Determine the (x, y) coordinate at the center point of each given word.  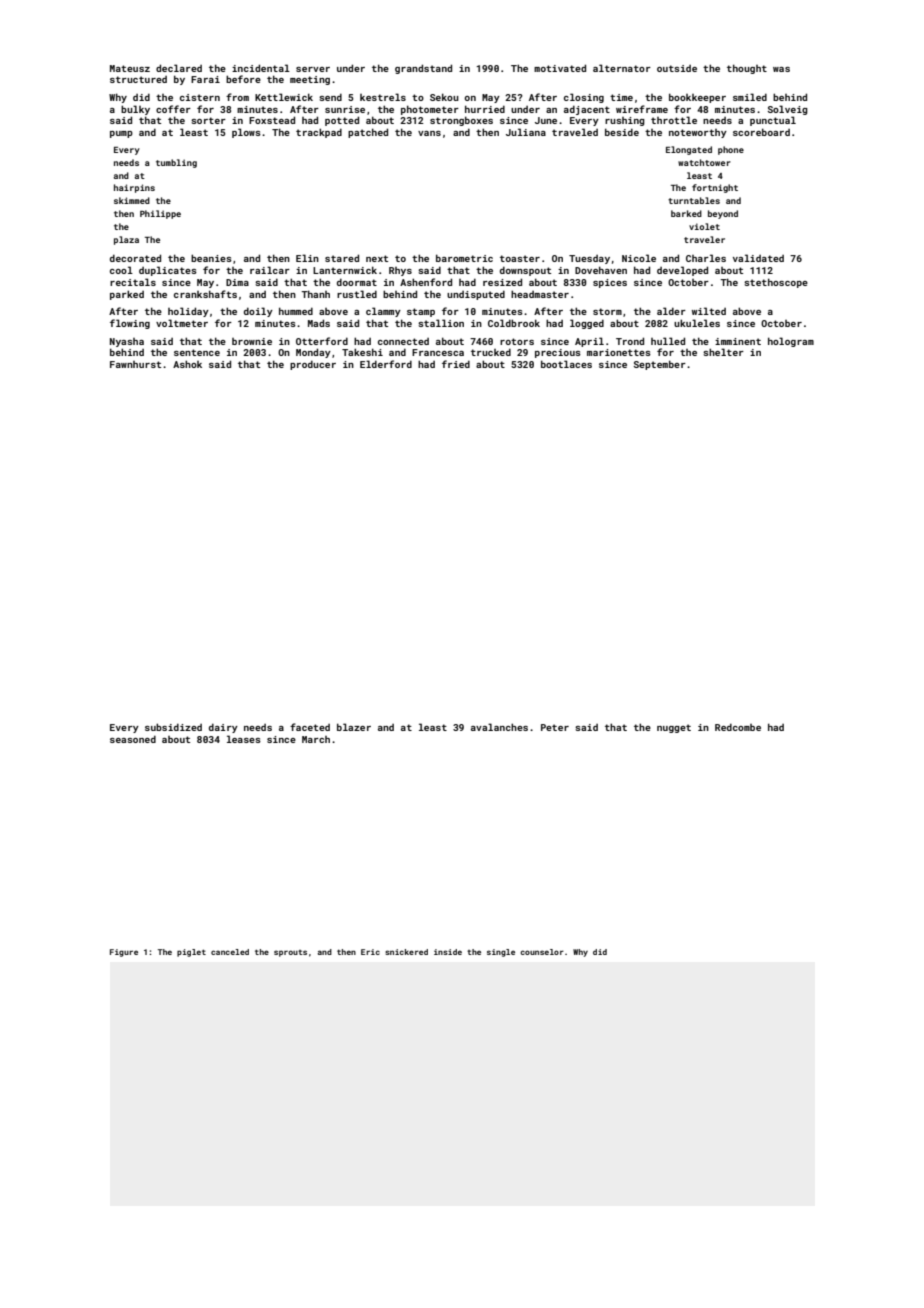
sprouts (290, 953)
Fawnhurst (135, 364)
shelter (723, 352)
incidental (261, 68)
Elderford (386, 364)
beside (622, 132)
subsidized (173, 727)
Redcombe (738, 727)
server (313, 69)
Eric (370, 952)
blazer (354, 727)
